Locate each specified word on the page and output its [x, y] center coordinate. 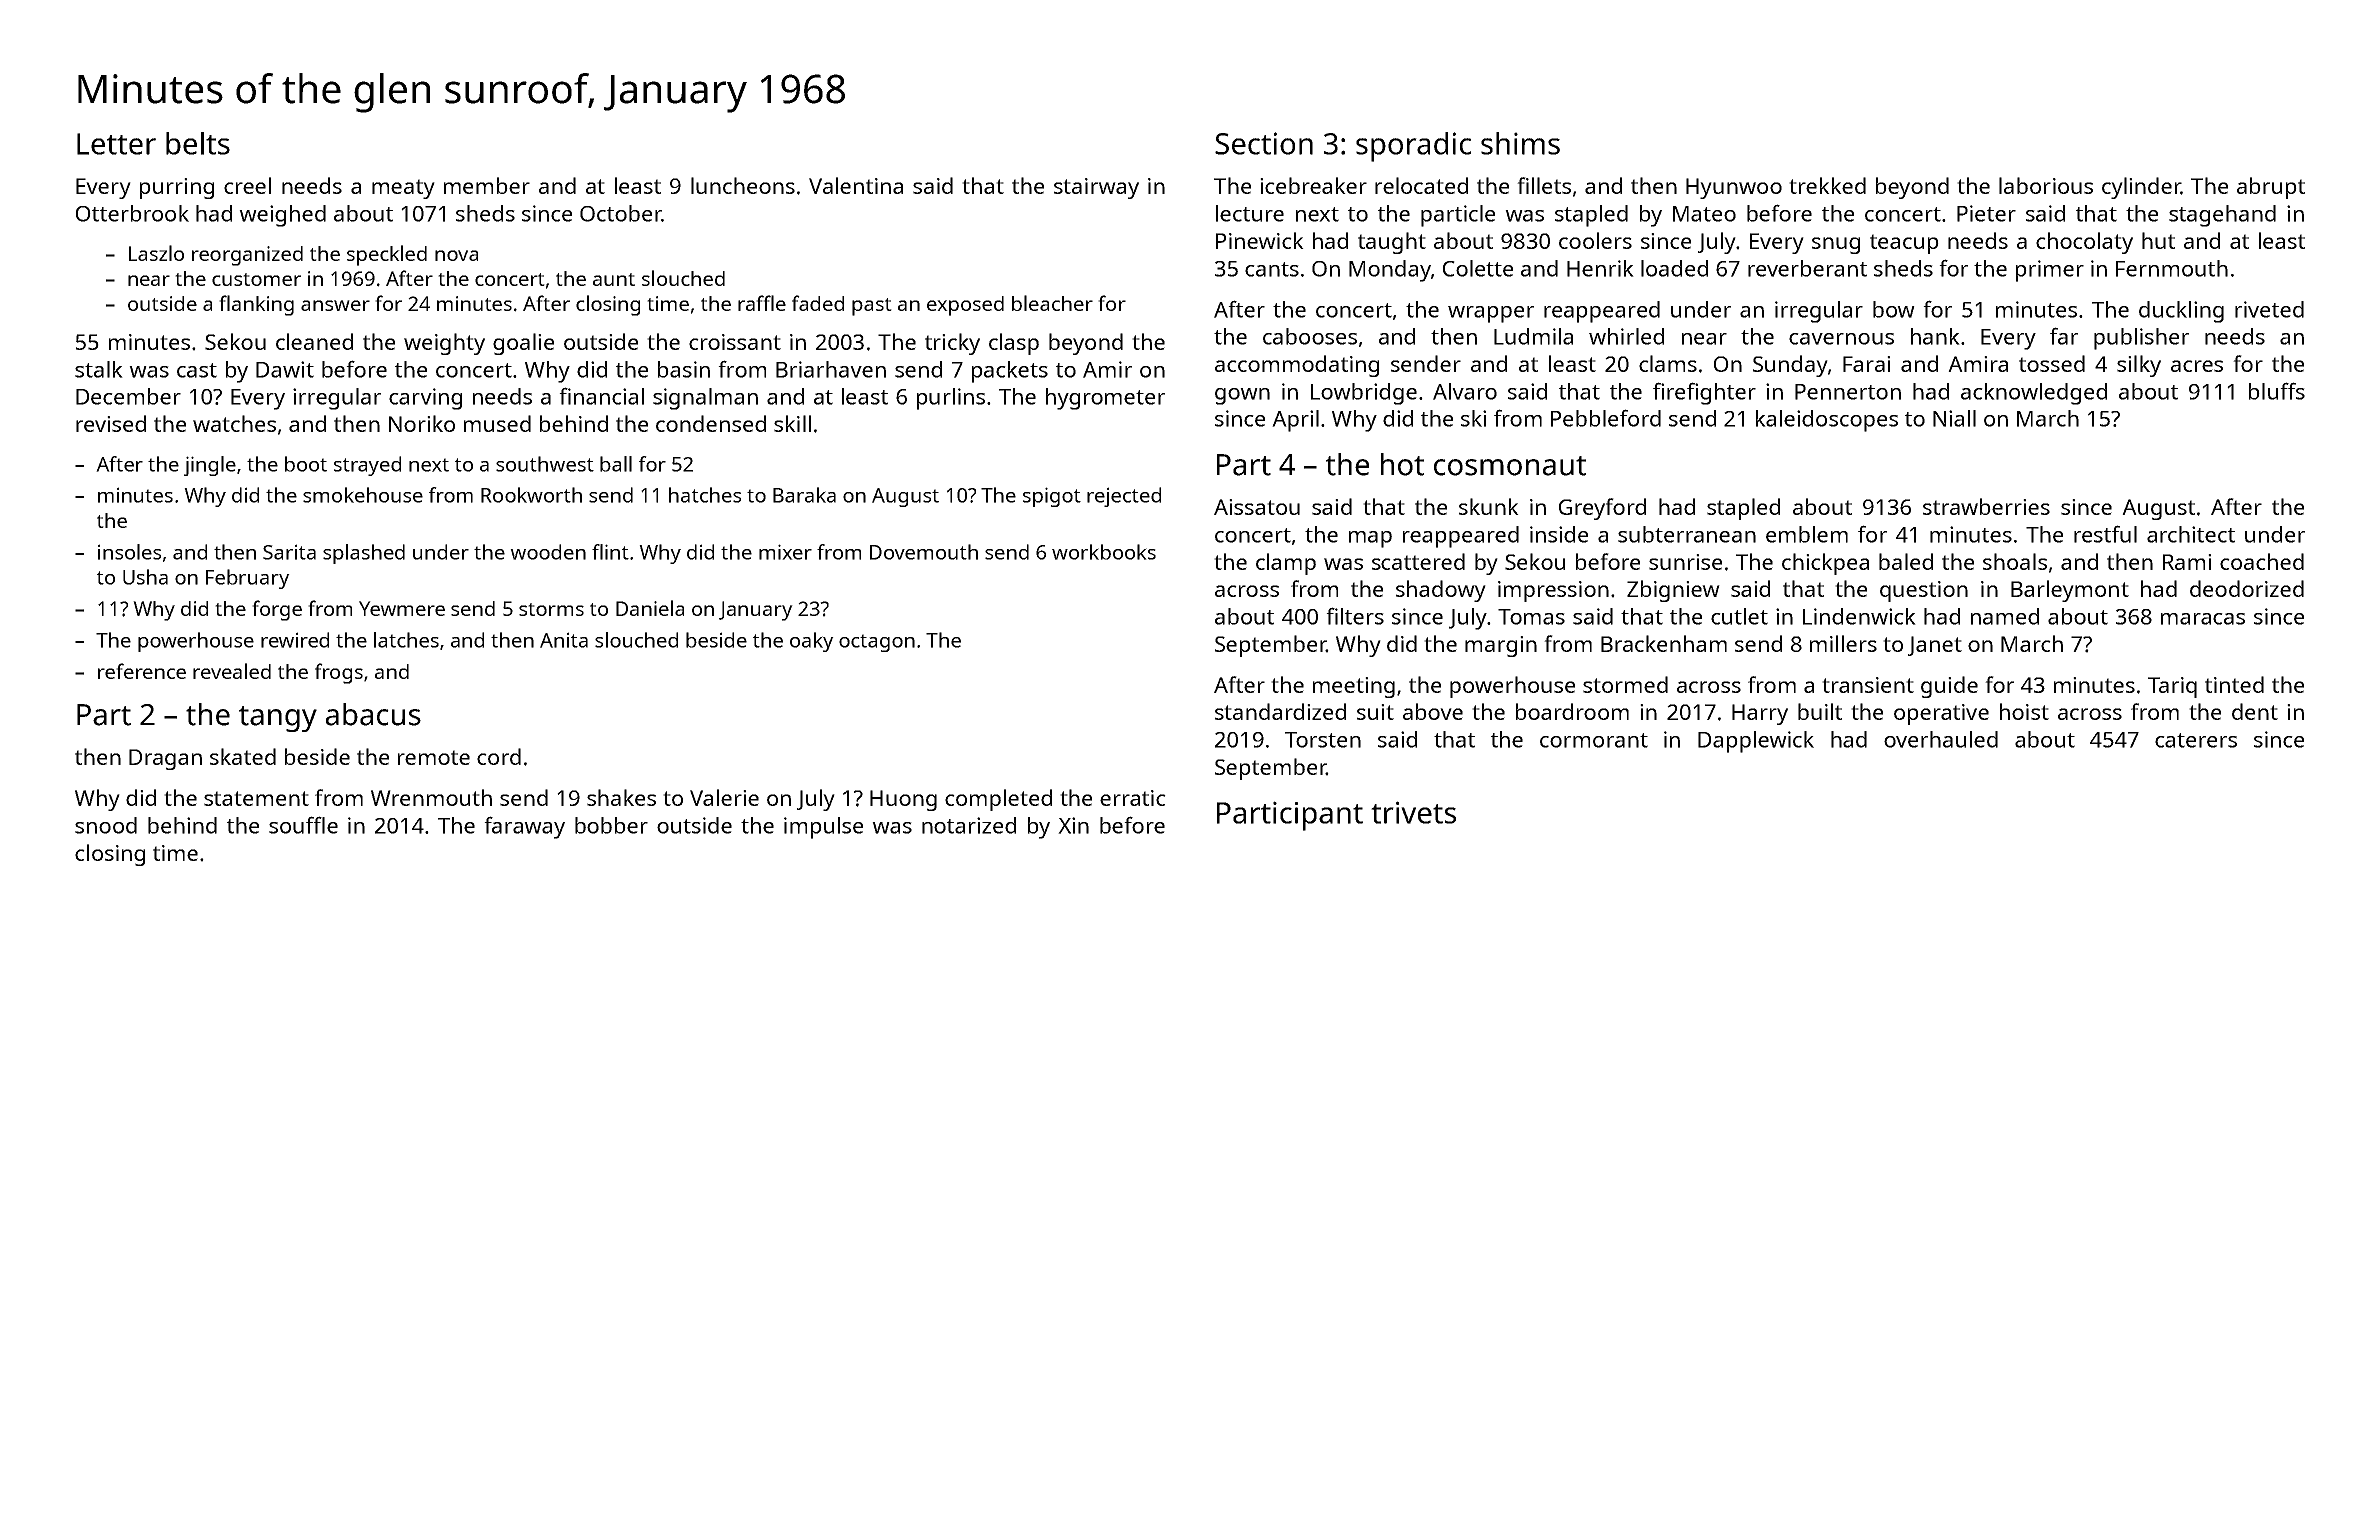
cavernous [1841, 339]
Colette [1478, 268]
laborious [2046, 185]
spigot [1052, 497]
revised [111, 423]
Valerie [724, 797]
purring [177, 188]
